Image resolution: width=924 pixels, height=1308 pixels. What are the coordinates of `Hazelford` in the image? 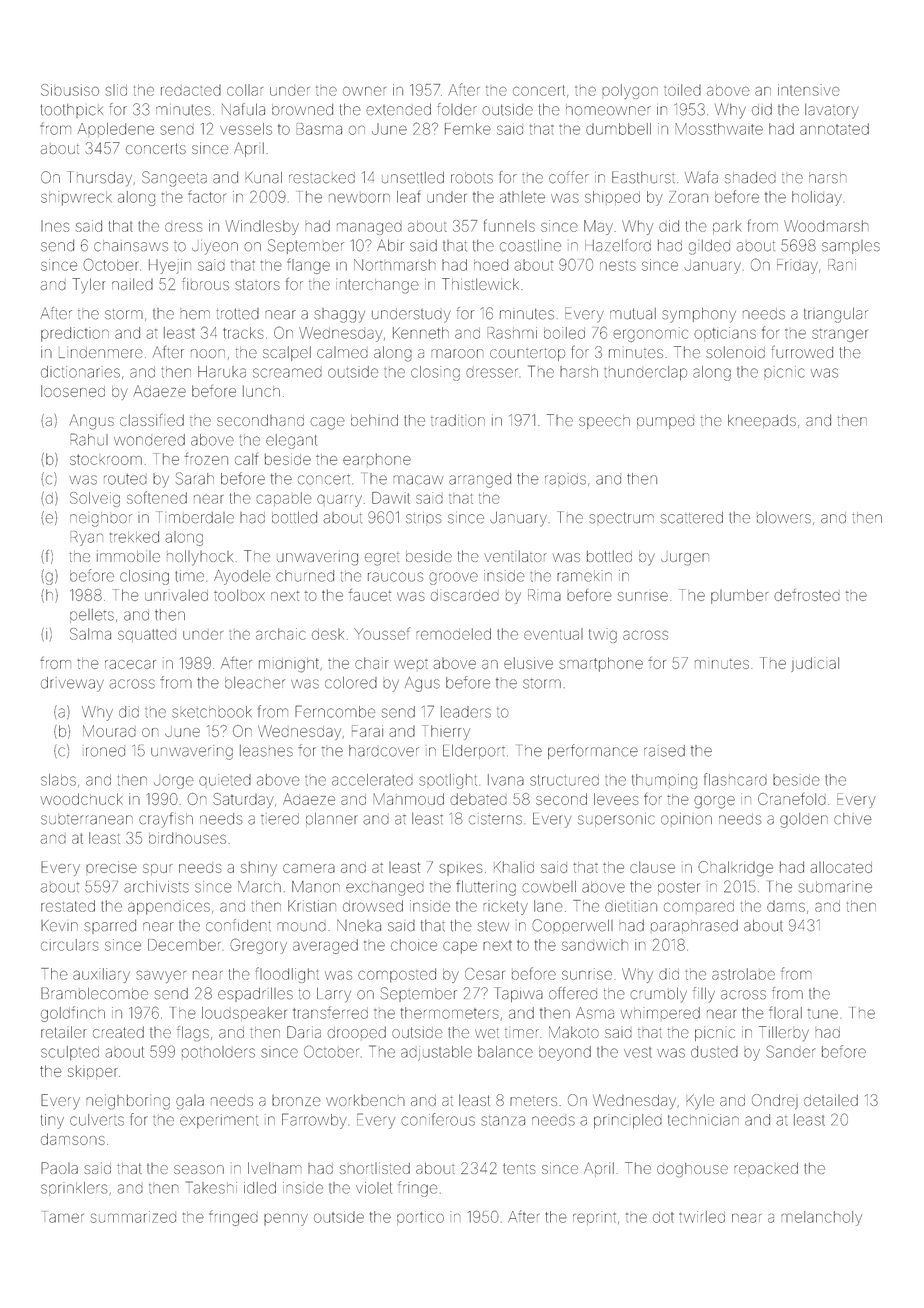 It's located at (618, 245).
